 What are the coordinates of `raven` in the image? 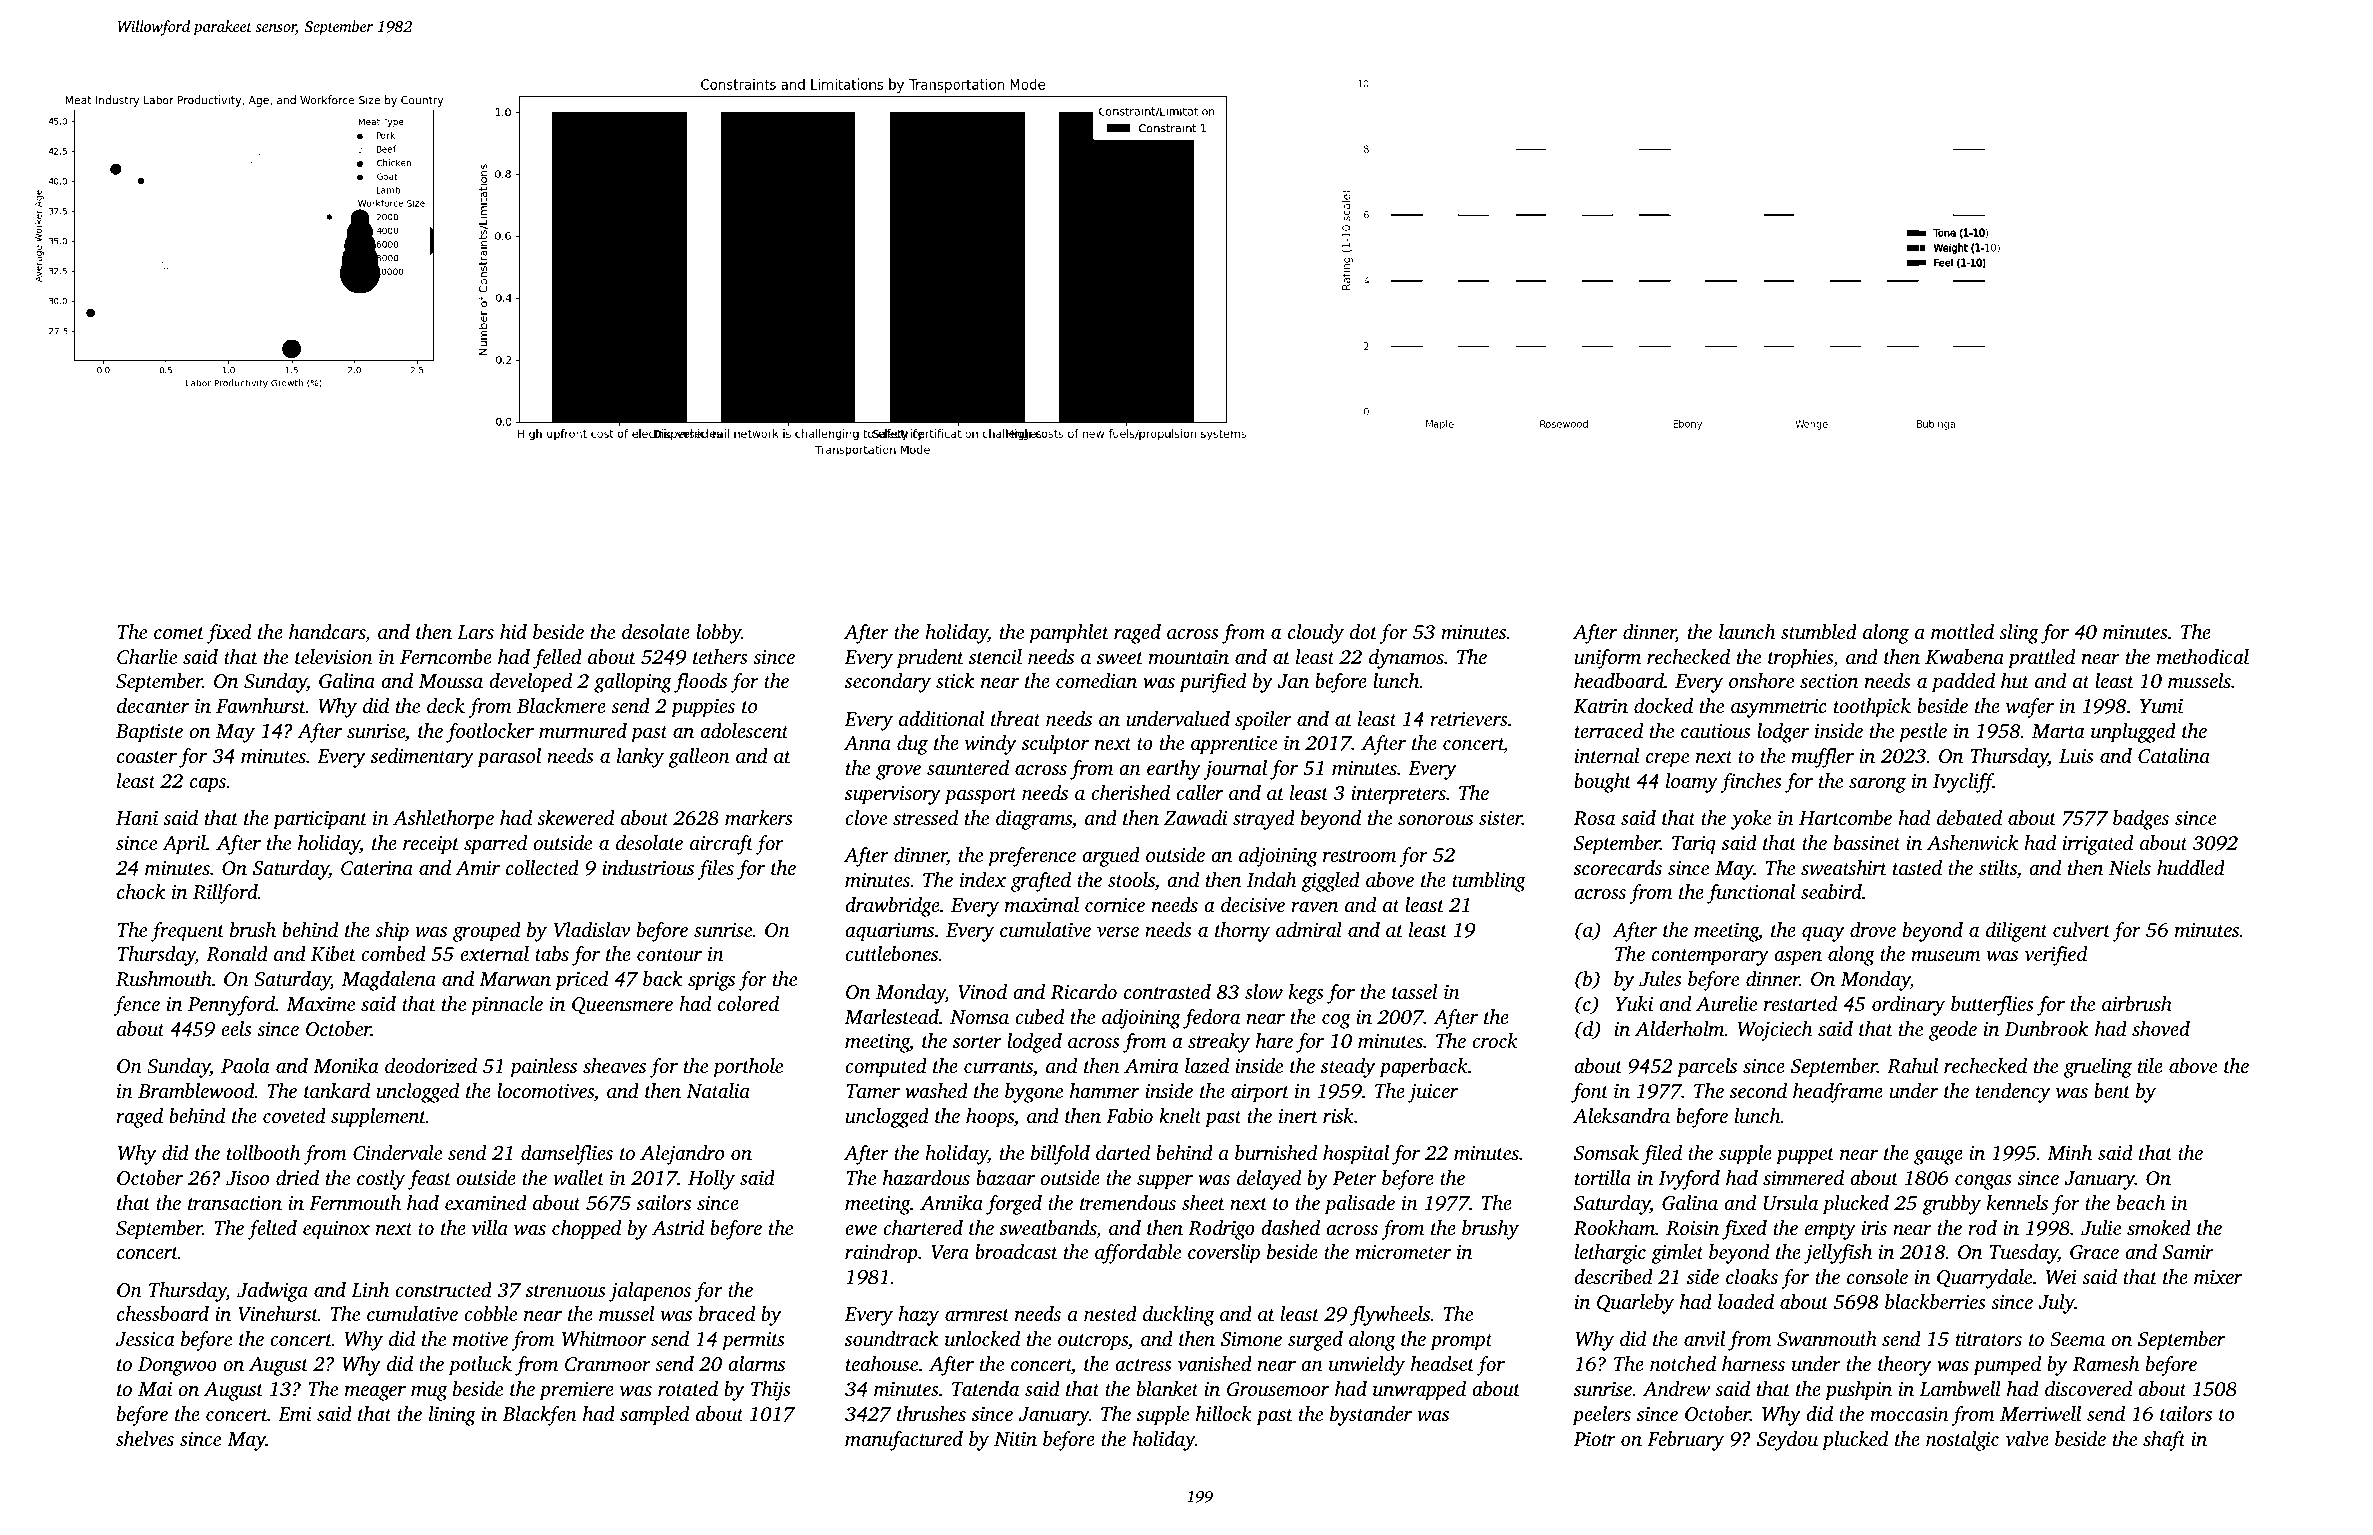 It's located at (1314, 907).
